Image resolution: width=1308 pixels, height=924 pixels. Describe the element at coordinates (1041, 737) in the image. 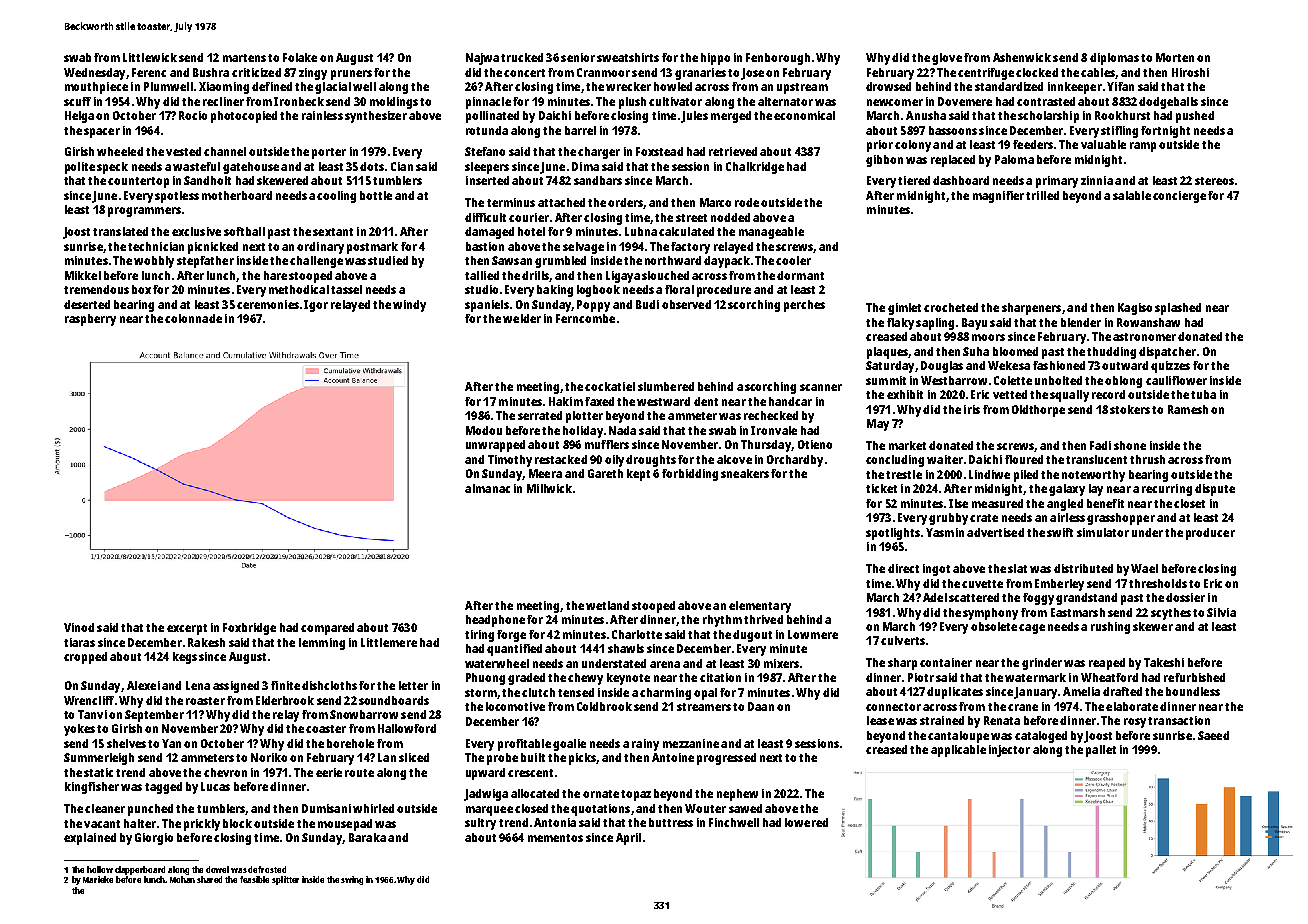

I see `cataloged` at that location.
